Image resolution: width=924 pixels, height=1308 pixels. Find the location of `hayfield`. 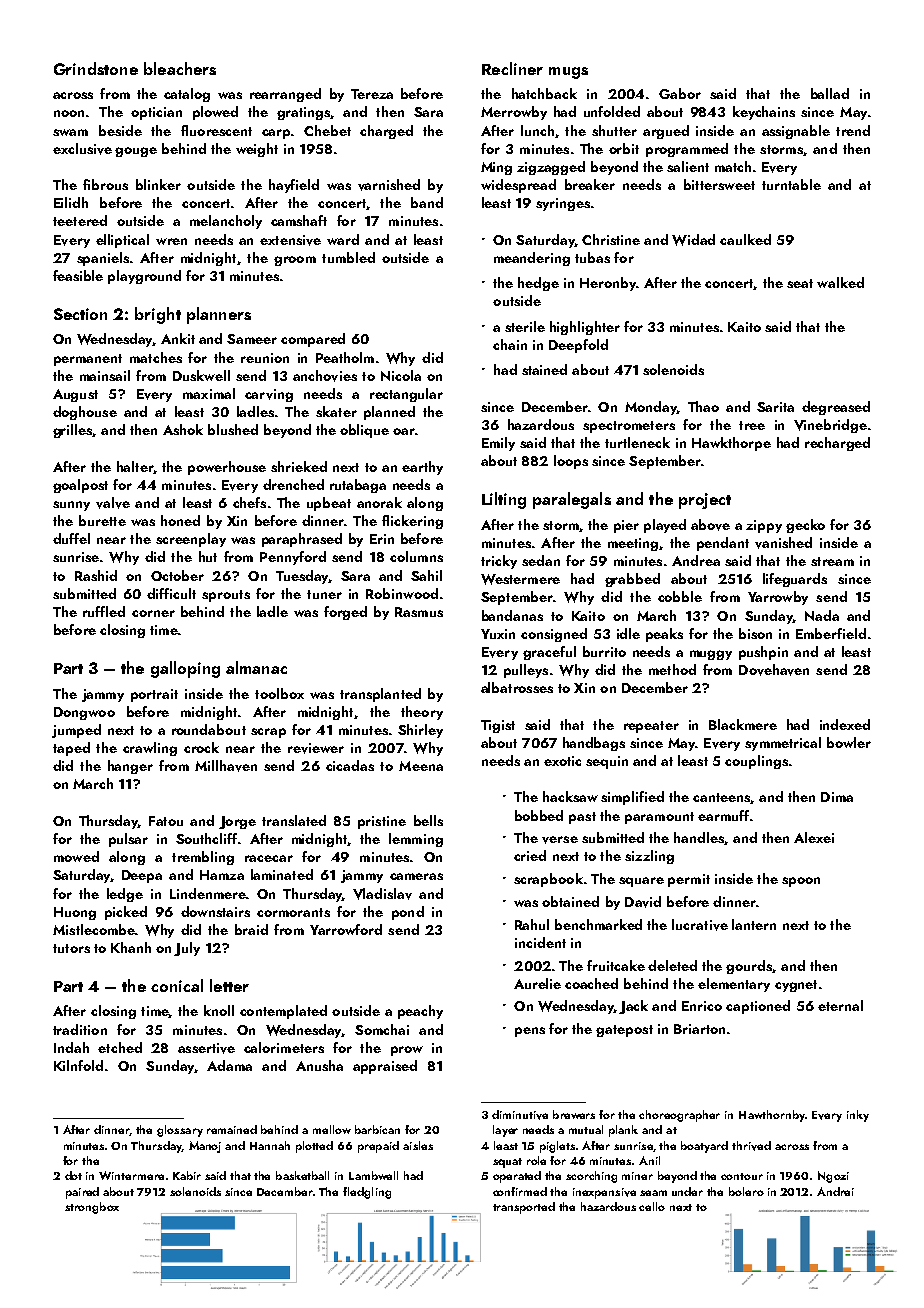

hayfield is located at coordinates (294, 186).
